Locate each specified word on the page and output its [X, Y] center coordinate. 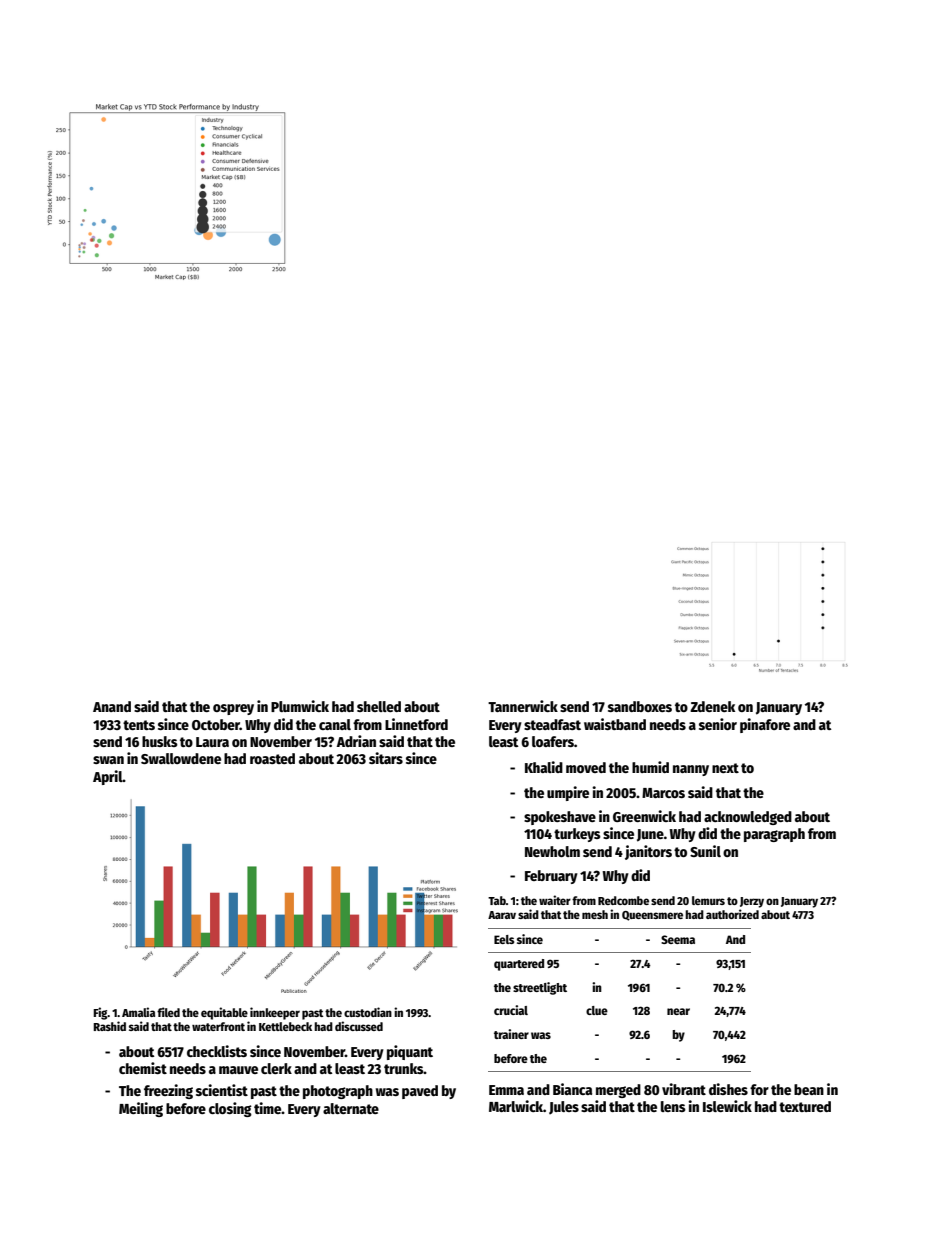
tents [139, 725]
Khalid [544, 767]
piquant [410, 1052]
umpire [568, 793]
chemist [143, 1068]
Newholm [552, 851]
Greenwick [644, 816]
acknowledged [748, 818]
